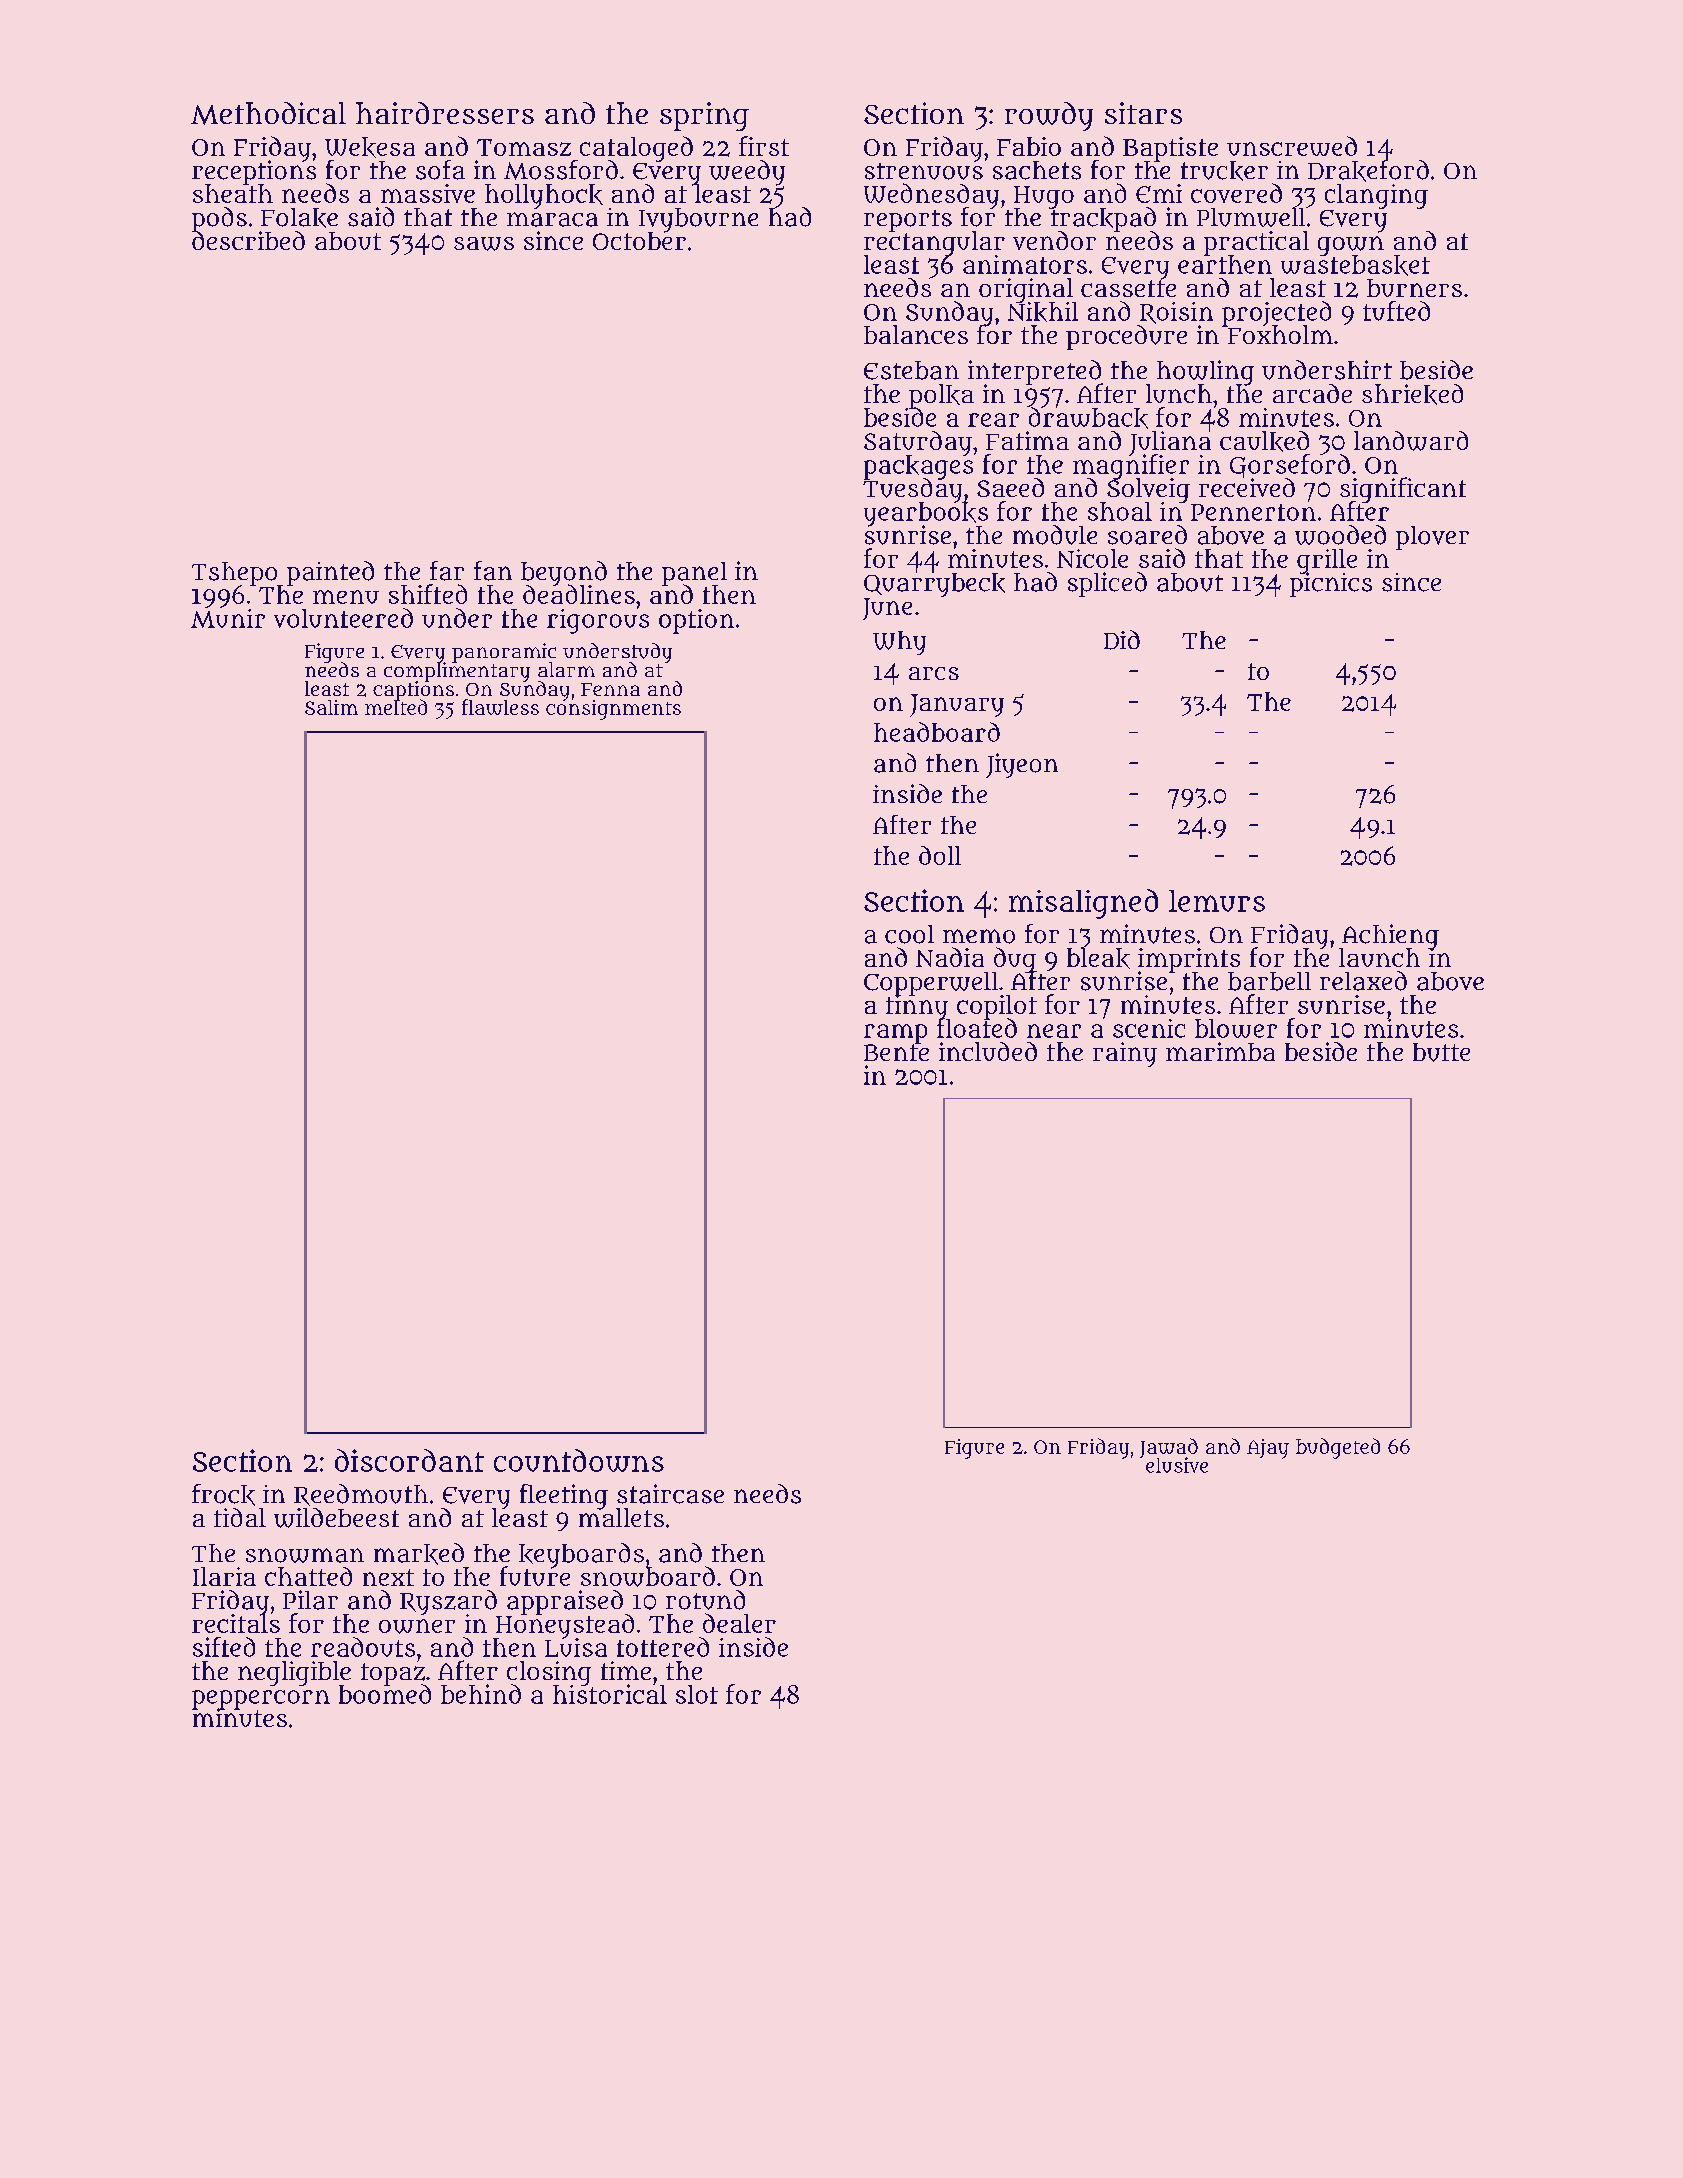 The image size is (1683, 2178). Describe the element at coordinates (500, 707) in the document. I see `flawless` at that location.
